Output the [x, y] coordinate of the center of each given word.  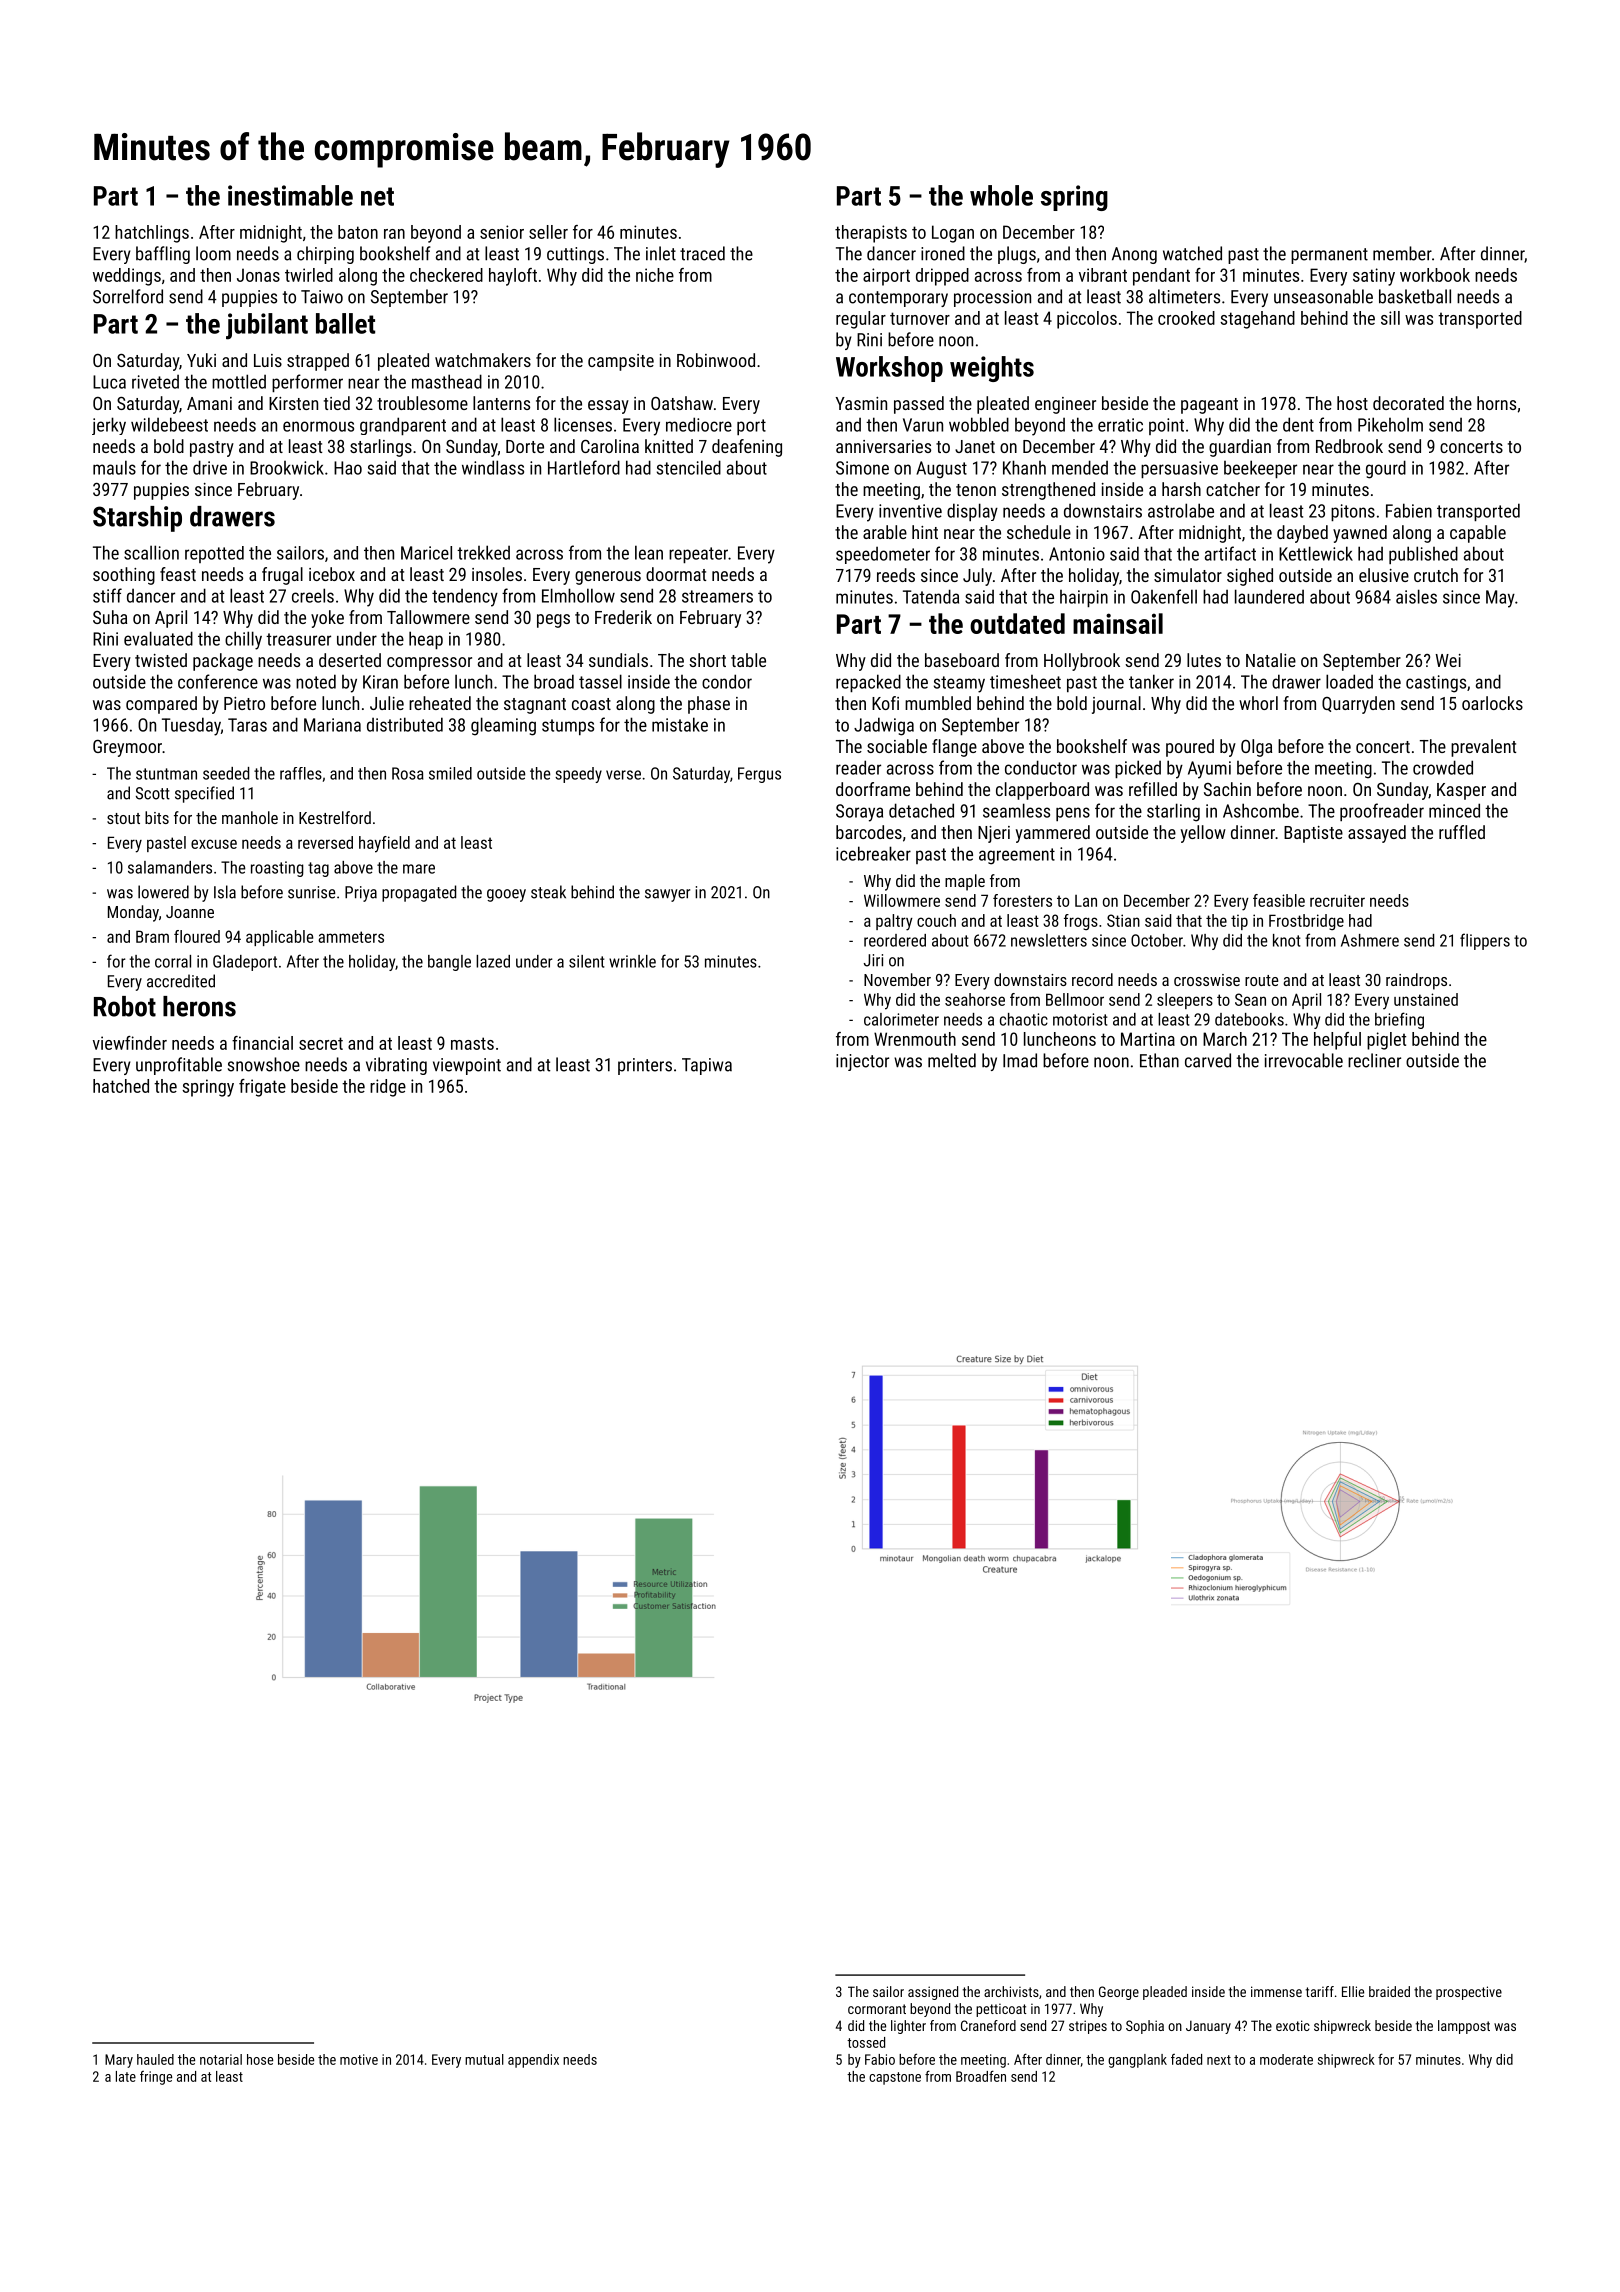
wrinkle [632, 961]
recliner [1374, 1060]
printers [645, 1066]
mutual [484, 2059]
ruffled [1462, 832]
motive [359, 2059]
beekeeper [1260, 469]
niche [655, 275]
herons [199, 1006]
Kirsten [293, 403]
